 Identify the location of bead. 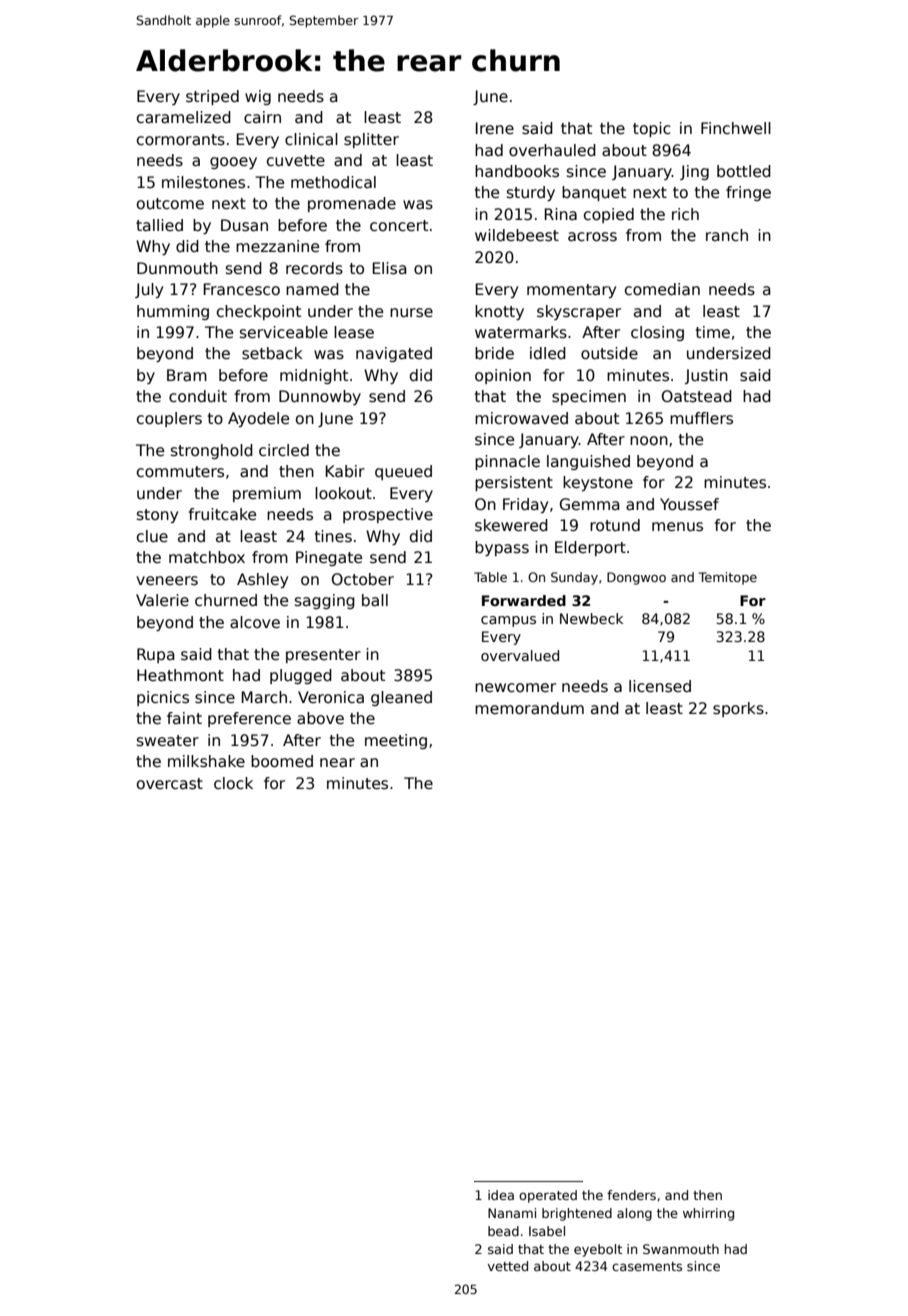
(503, 1231).
